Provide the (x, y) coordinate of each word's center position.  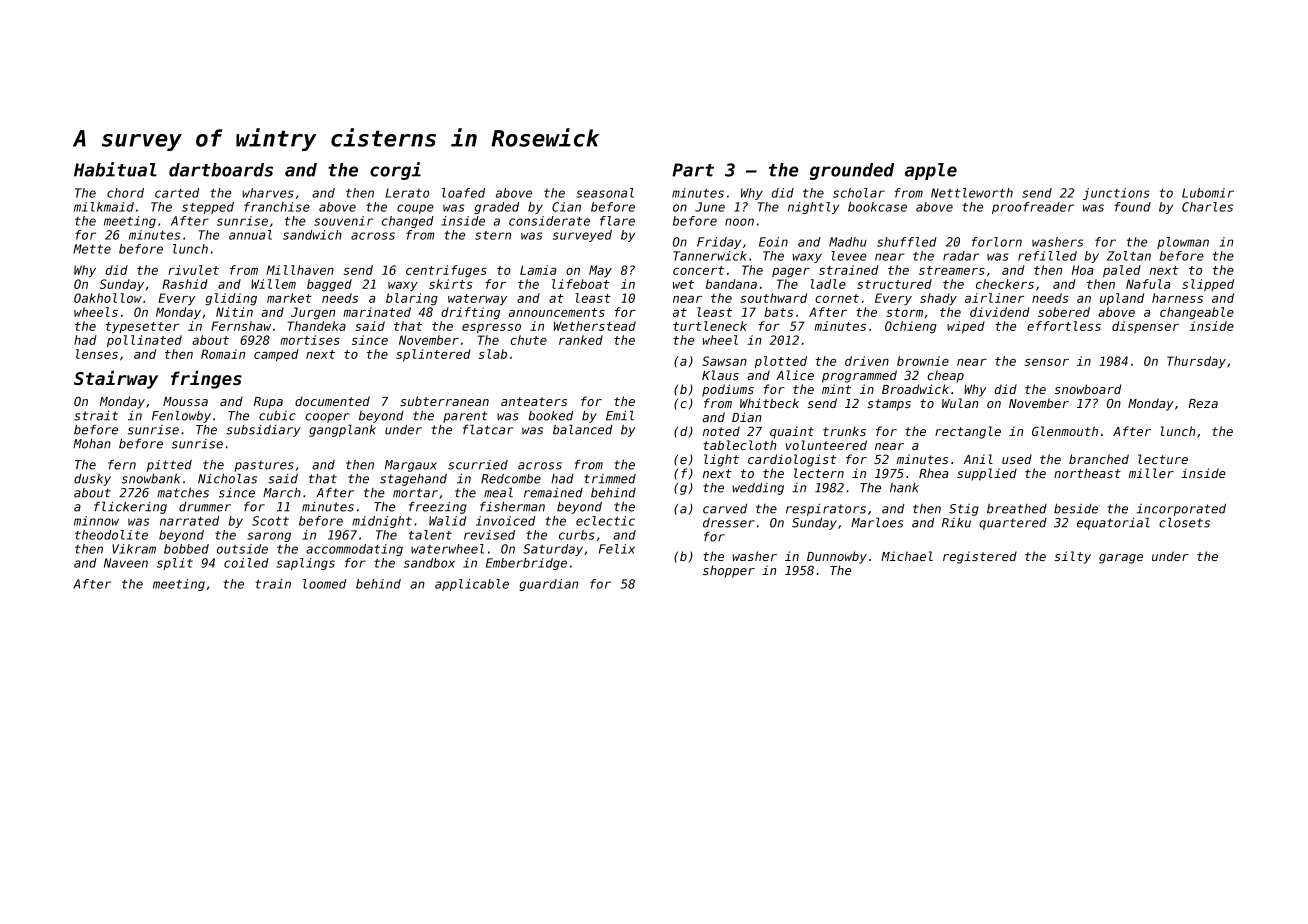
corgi (395, 171)
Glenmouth (1065, 431)
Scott (270, 521)
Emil (620, 415)
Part (693, 170)
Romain (223, 354)
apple (931, 171)
